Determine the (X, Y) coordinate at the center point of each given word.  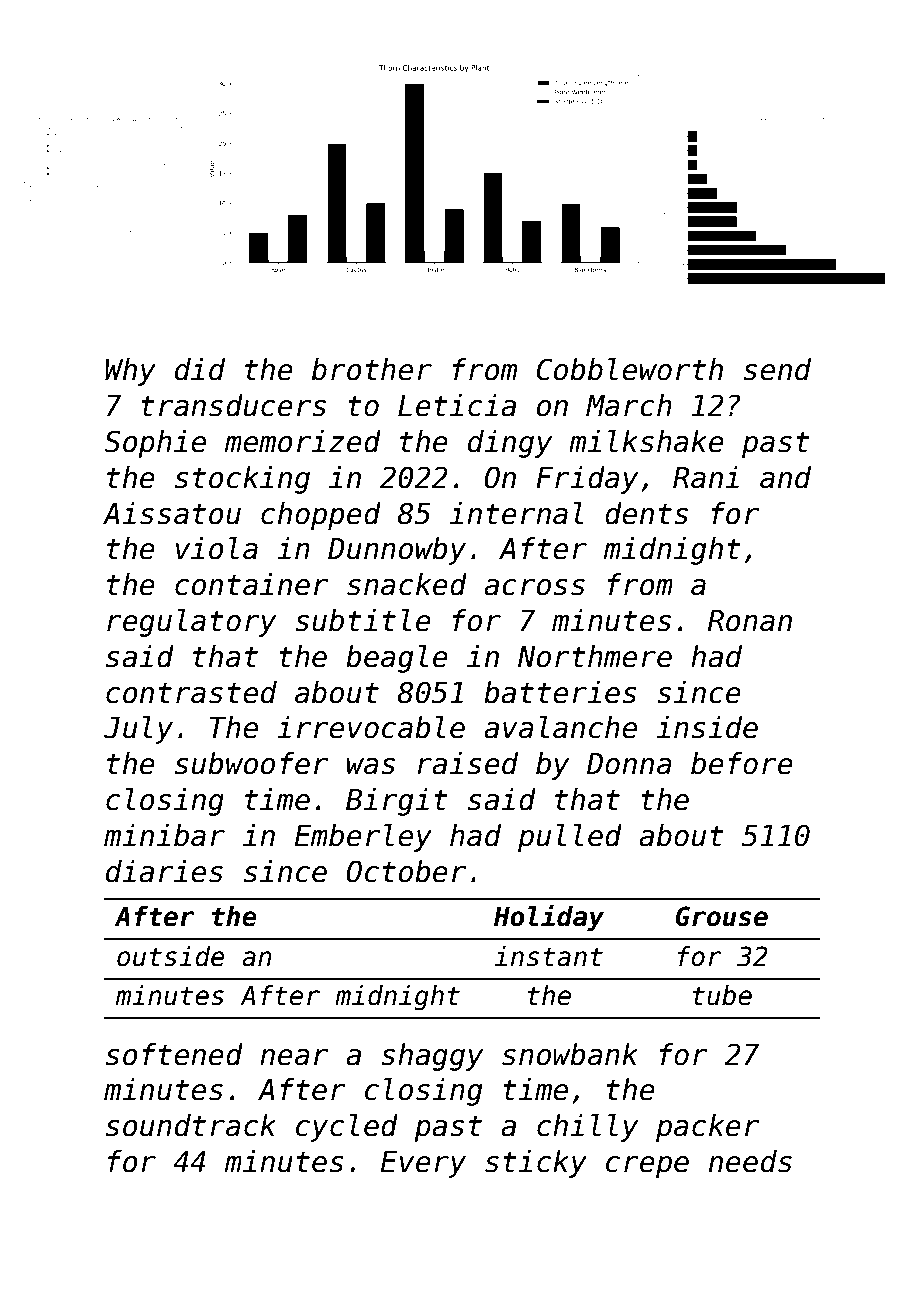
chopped (321, 516)
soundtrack (191, 1125)
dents (646, 513)
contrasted (191, 692)
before (742, 763)
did (200, 369)
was (371, 766)
